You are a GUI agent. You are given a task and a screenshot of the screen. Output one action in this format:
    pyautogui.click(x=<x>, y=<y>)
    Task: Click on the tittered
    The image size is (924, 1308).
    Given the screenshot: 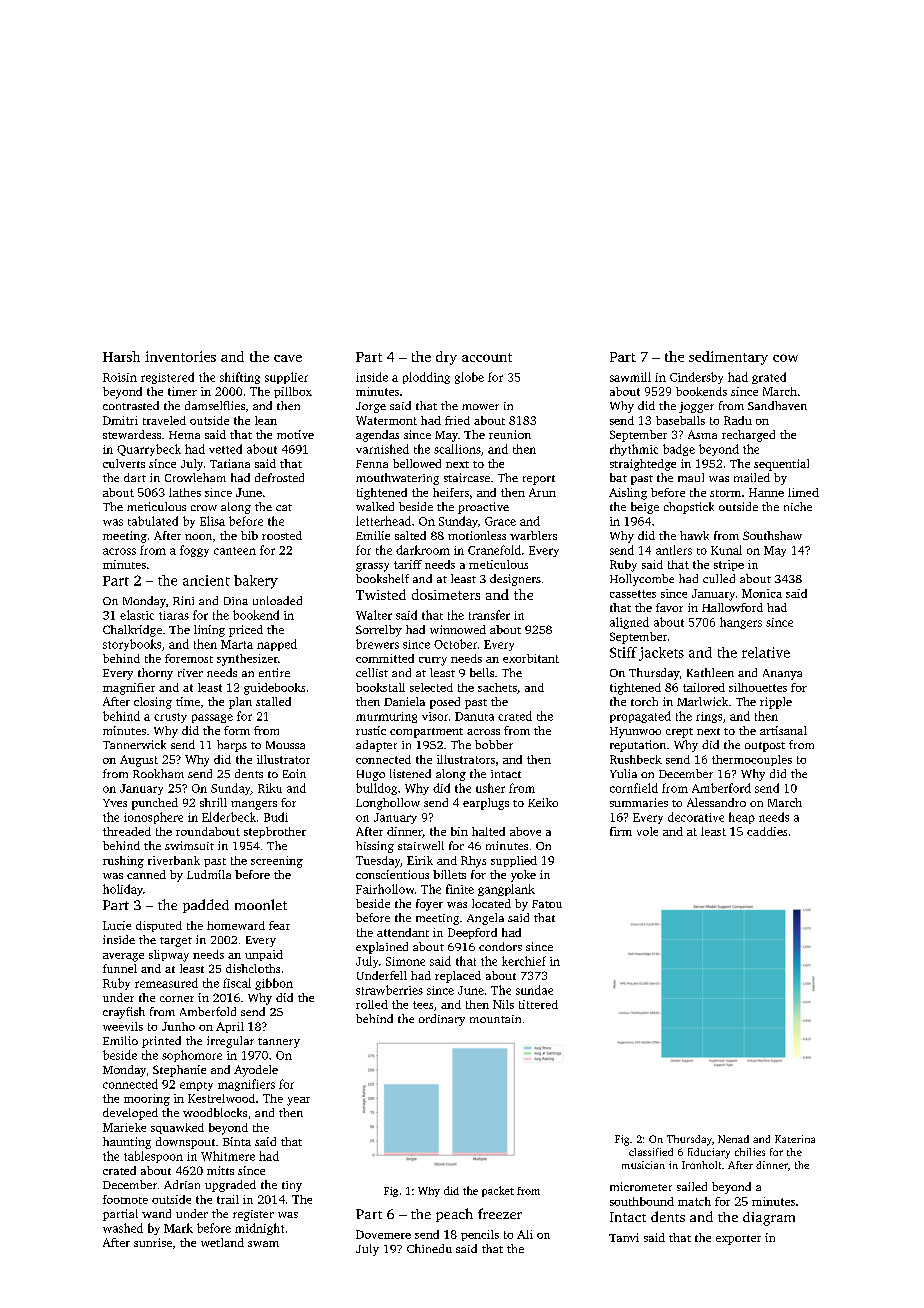 What is the action you would take?
    pyautogui.click(x=538, y=1004)
